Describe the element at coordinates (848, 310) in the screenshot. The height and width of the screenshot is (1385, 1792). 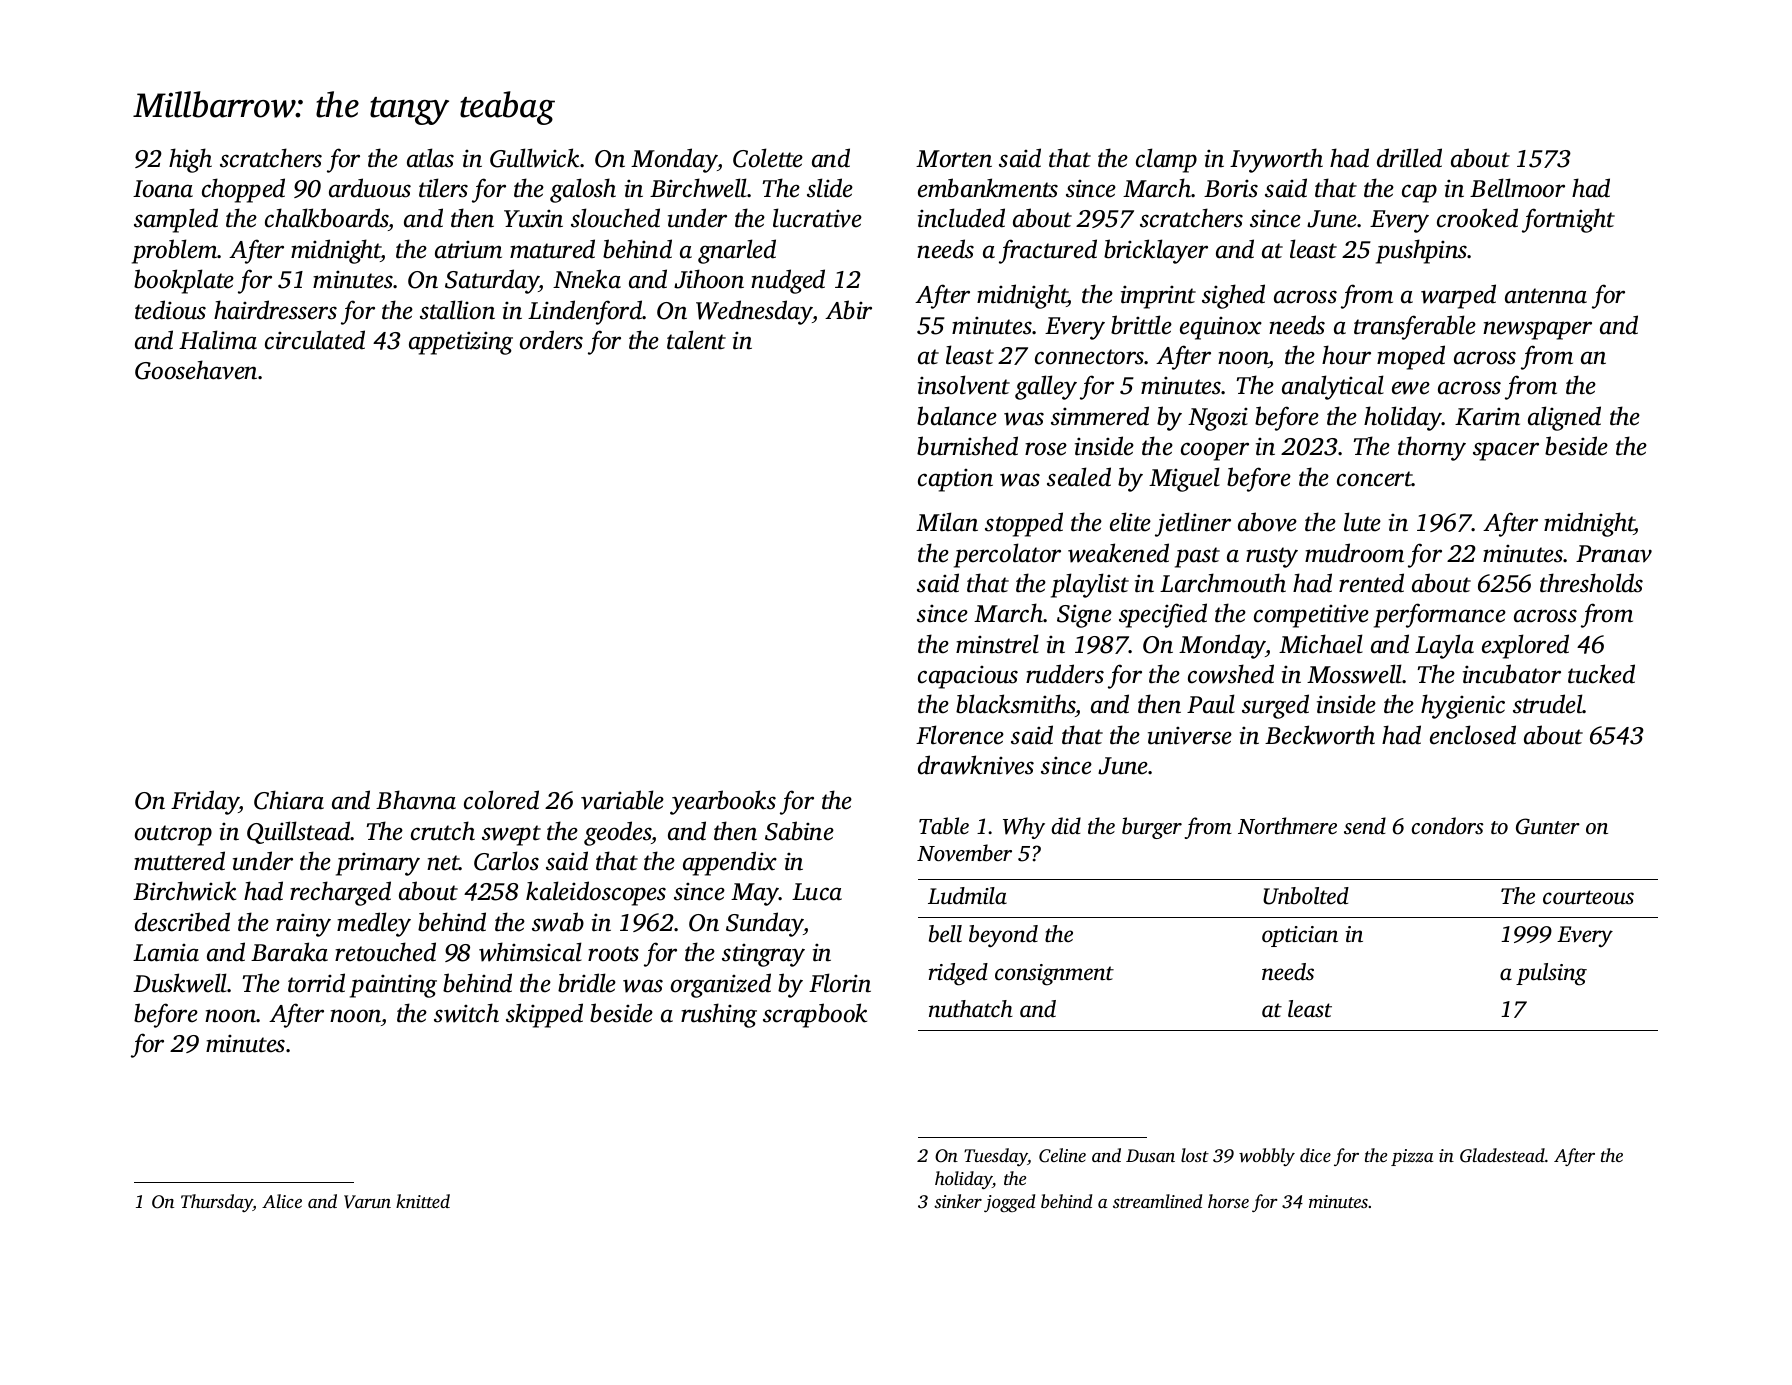
I see `Abir` at that location.
